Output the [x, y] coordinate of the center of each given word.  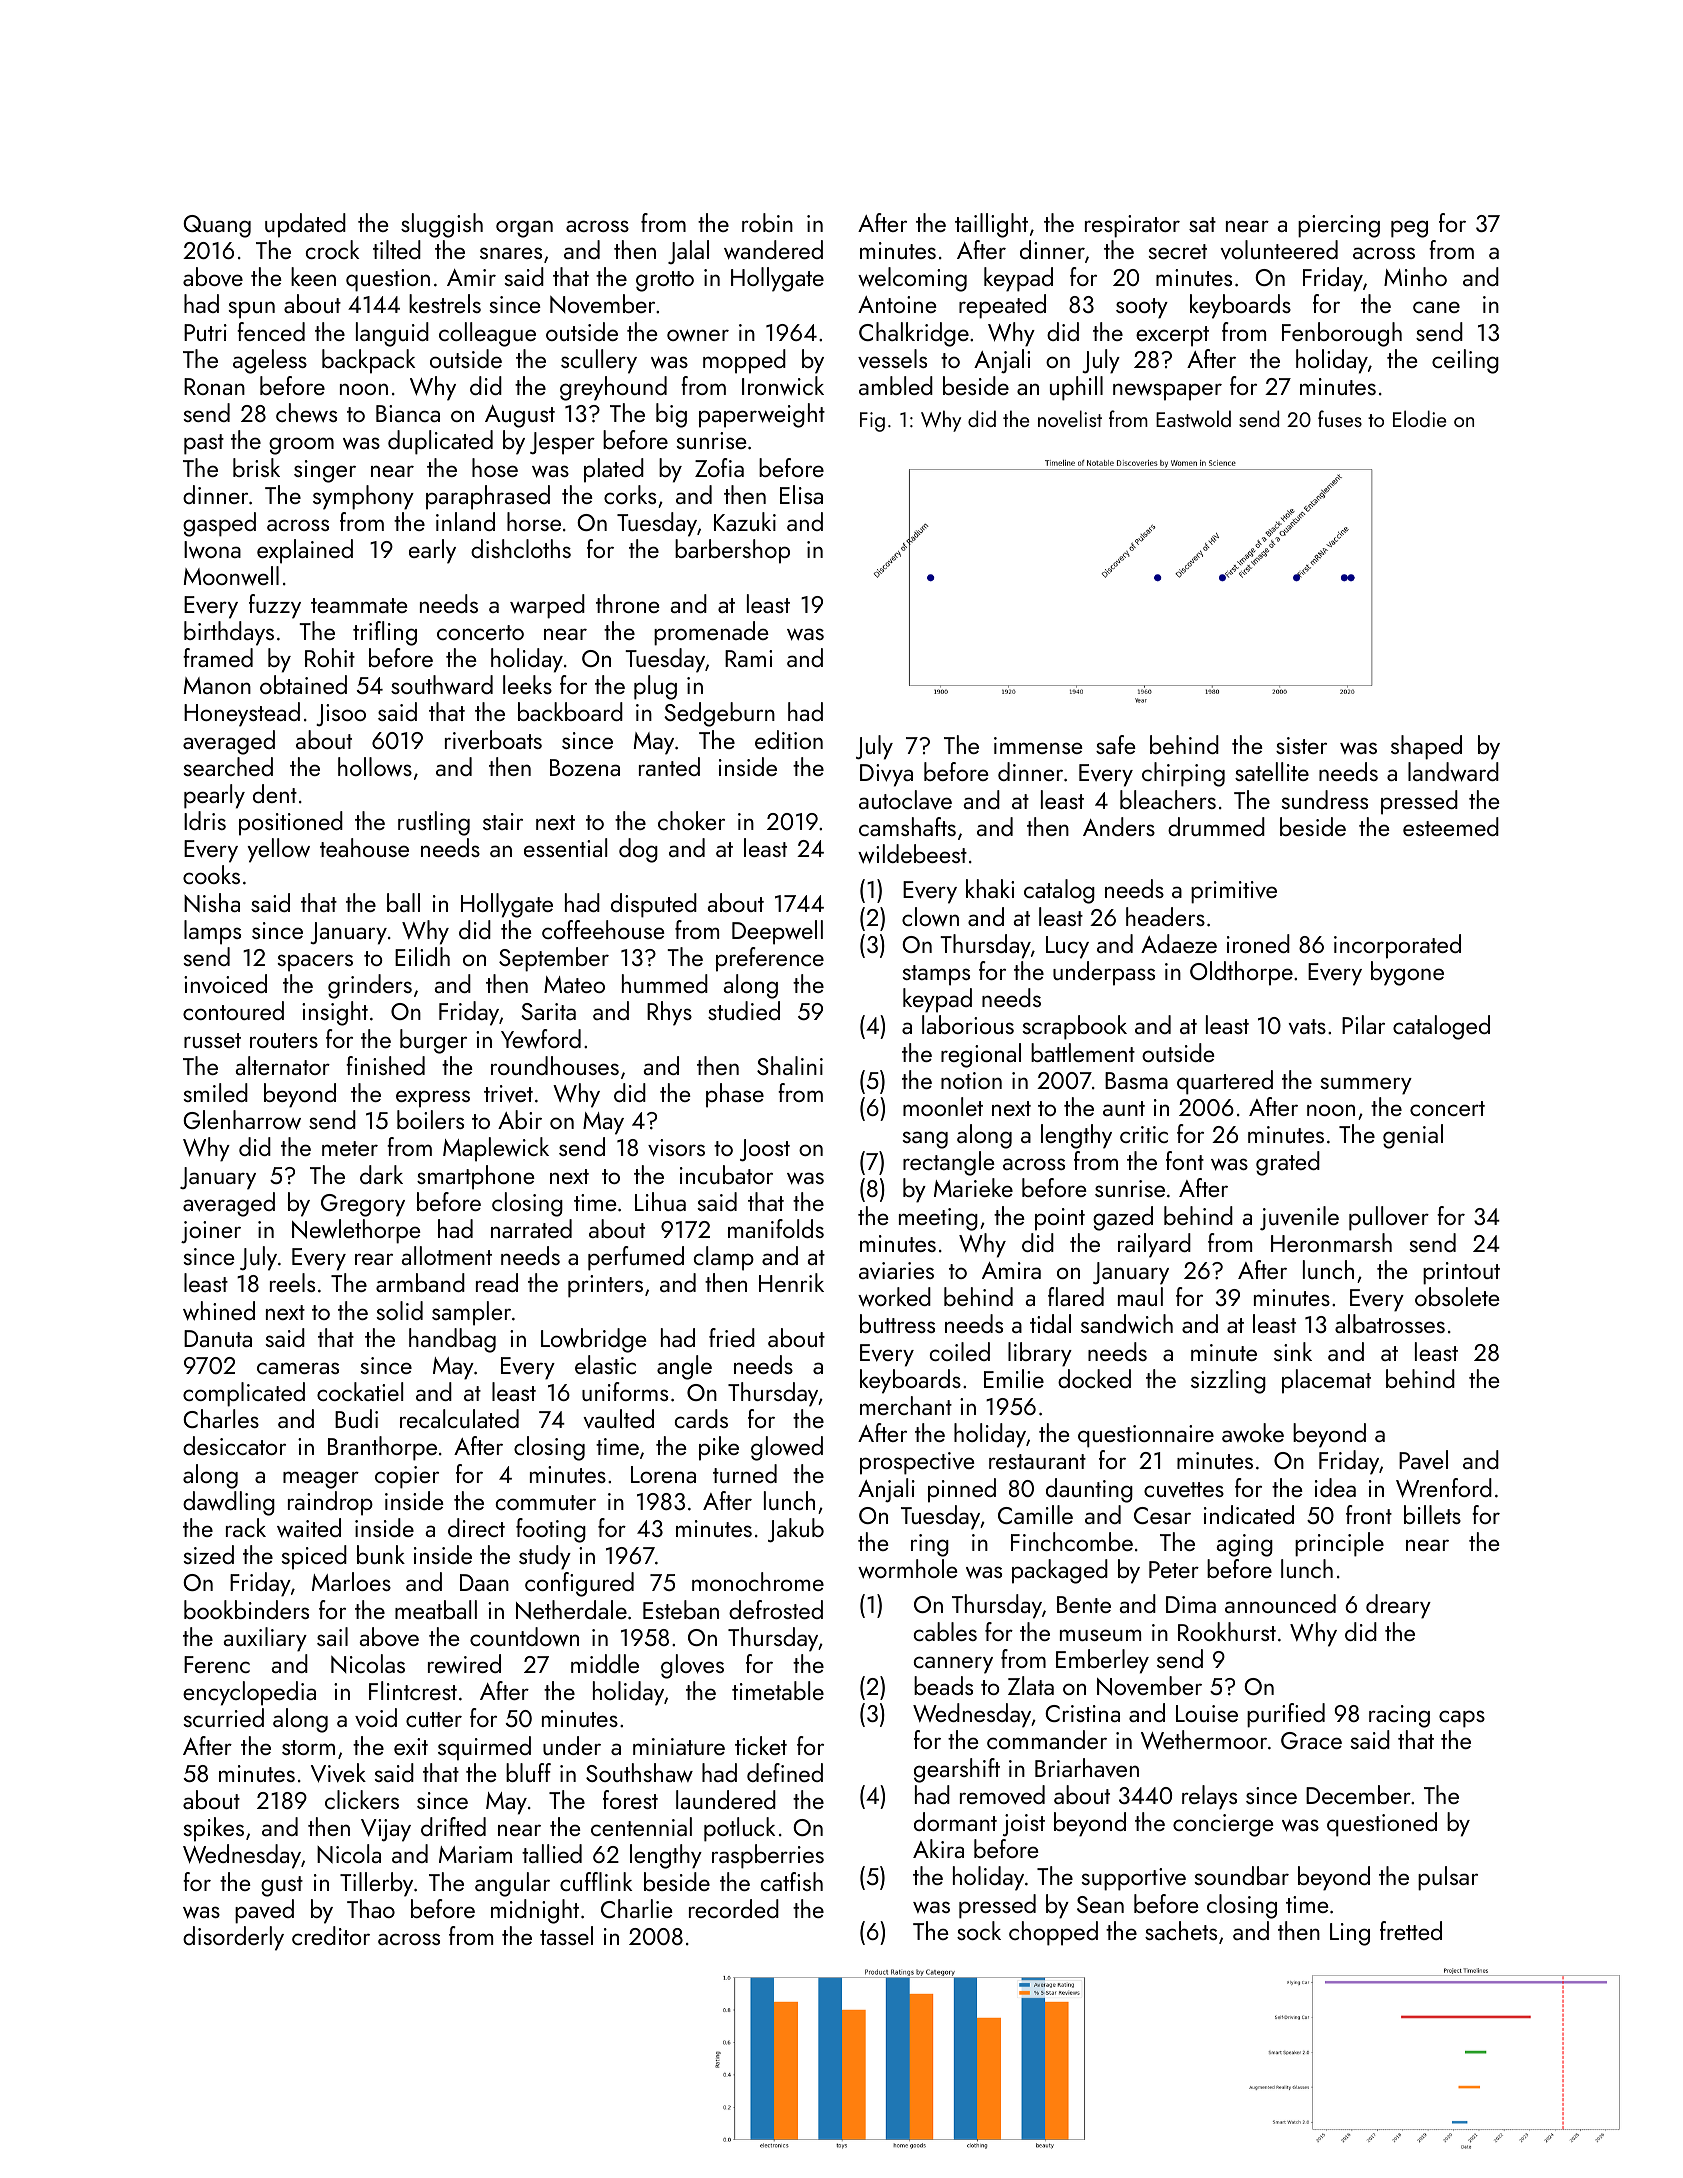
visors [676, 1148]
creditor [331, 1935]
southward [442, 685]
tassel [566, 1935]
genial [1413, 1136]
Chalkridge [914, 334]
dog [638, 850]
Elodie [1419, 418]
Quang [217, 226]
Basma [1136, 1080]
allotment [446, 1255]
